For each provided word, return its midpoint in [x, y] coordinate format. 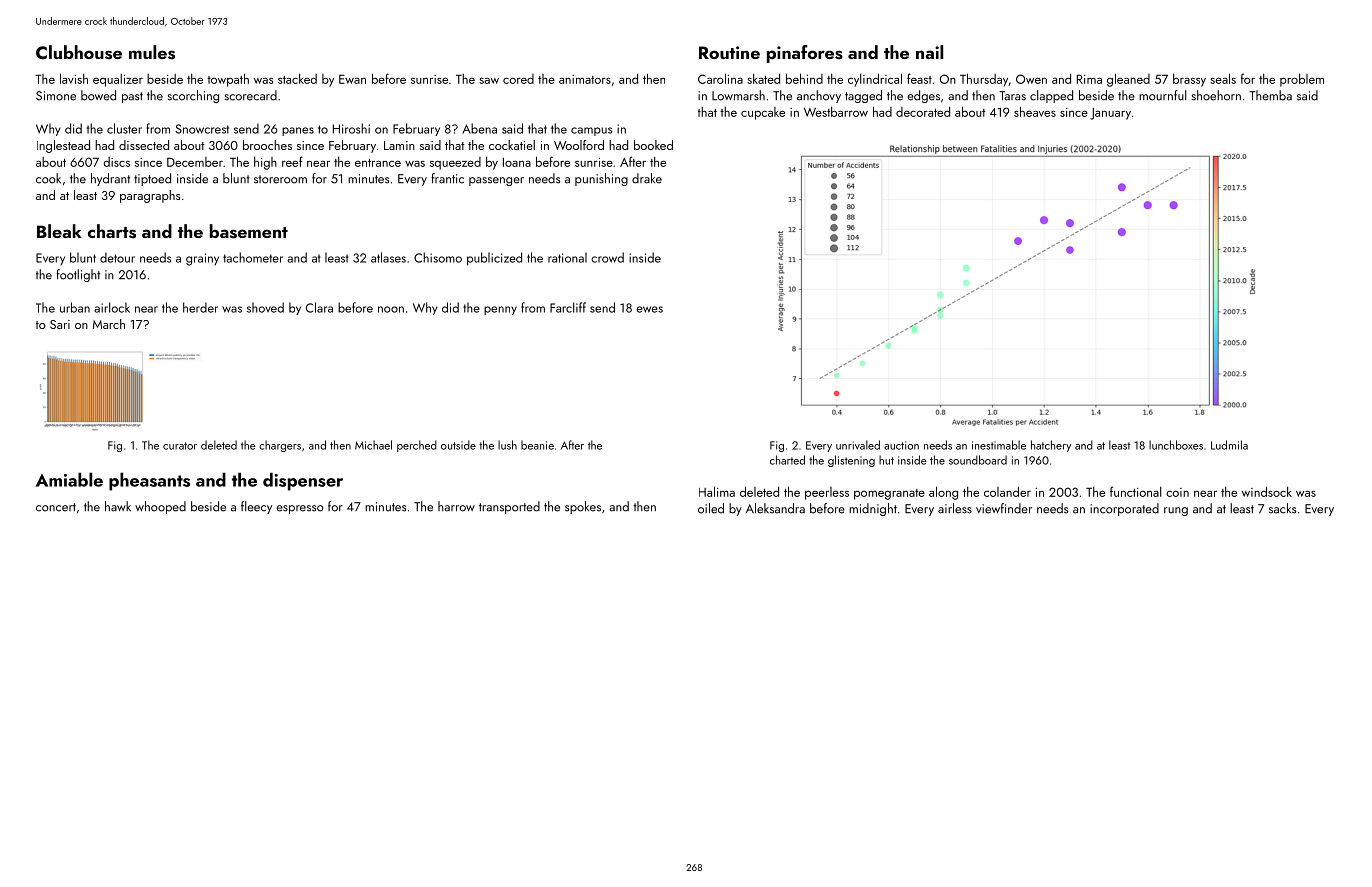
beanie [537, 445]
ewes [649, 309]
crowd [607, 257]
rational [567, 257]
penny [500, 310]
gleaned [1128, 80]
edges [923, 96]
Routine [729, 52]
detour [117, 257]
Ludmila [1229, 445]
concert [56, 507]
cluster [124, 128]
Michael [373, 445]
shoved [265, 307]
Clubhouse [79, 52]
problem [1302, 80]
